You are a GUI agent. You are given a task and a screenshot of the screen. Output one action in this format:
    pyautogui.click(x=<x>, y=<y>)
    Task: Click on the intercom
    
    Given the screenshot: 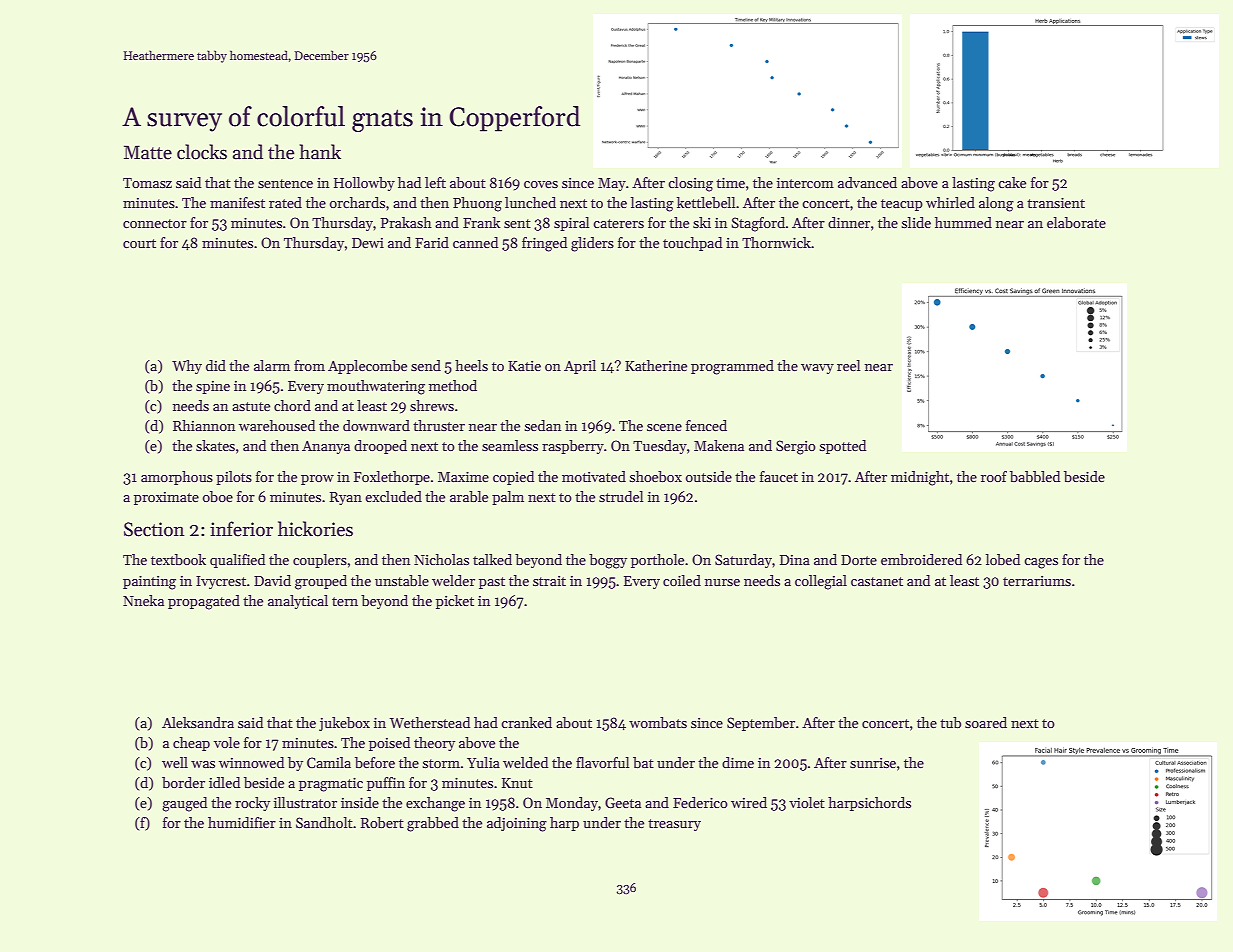 What is the action you would take?
    pyautogui.click(x=805, y=182)
